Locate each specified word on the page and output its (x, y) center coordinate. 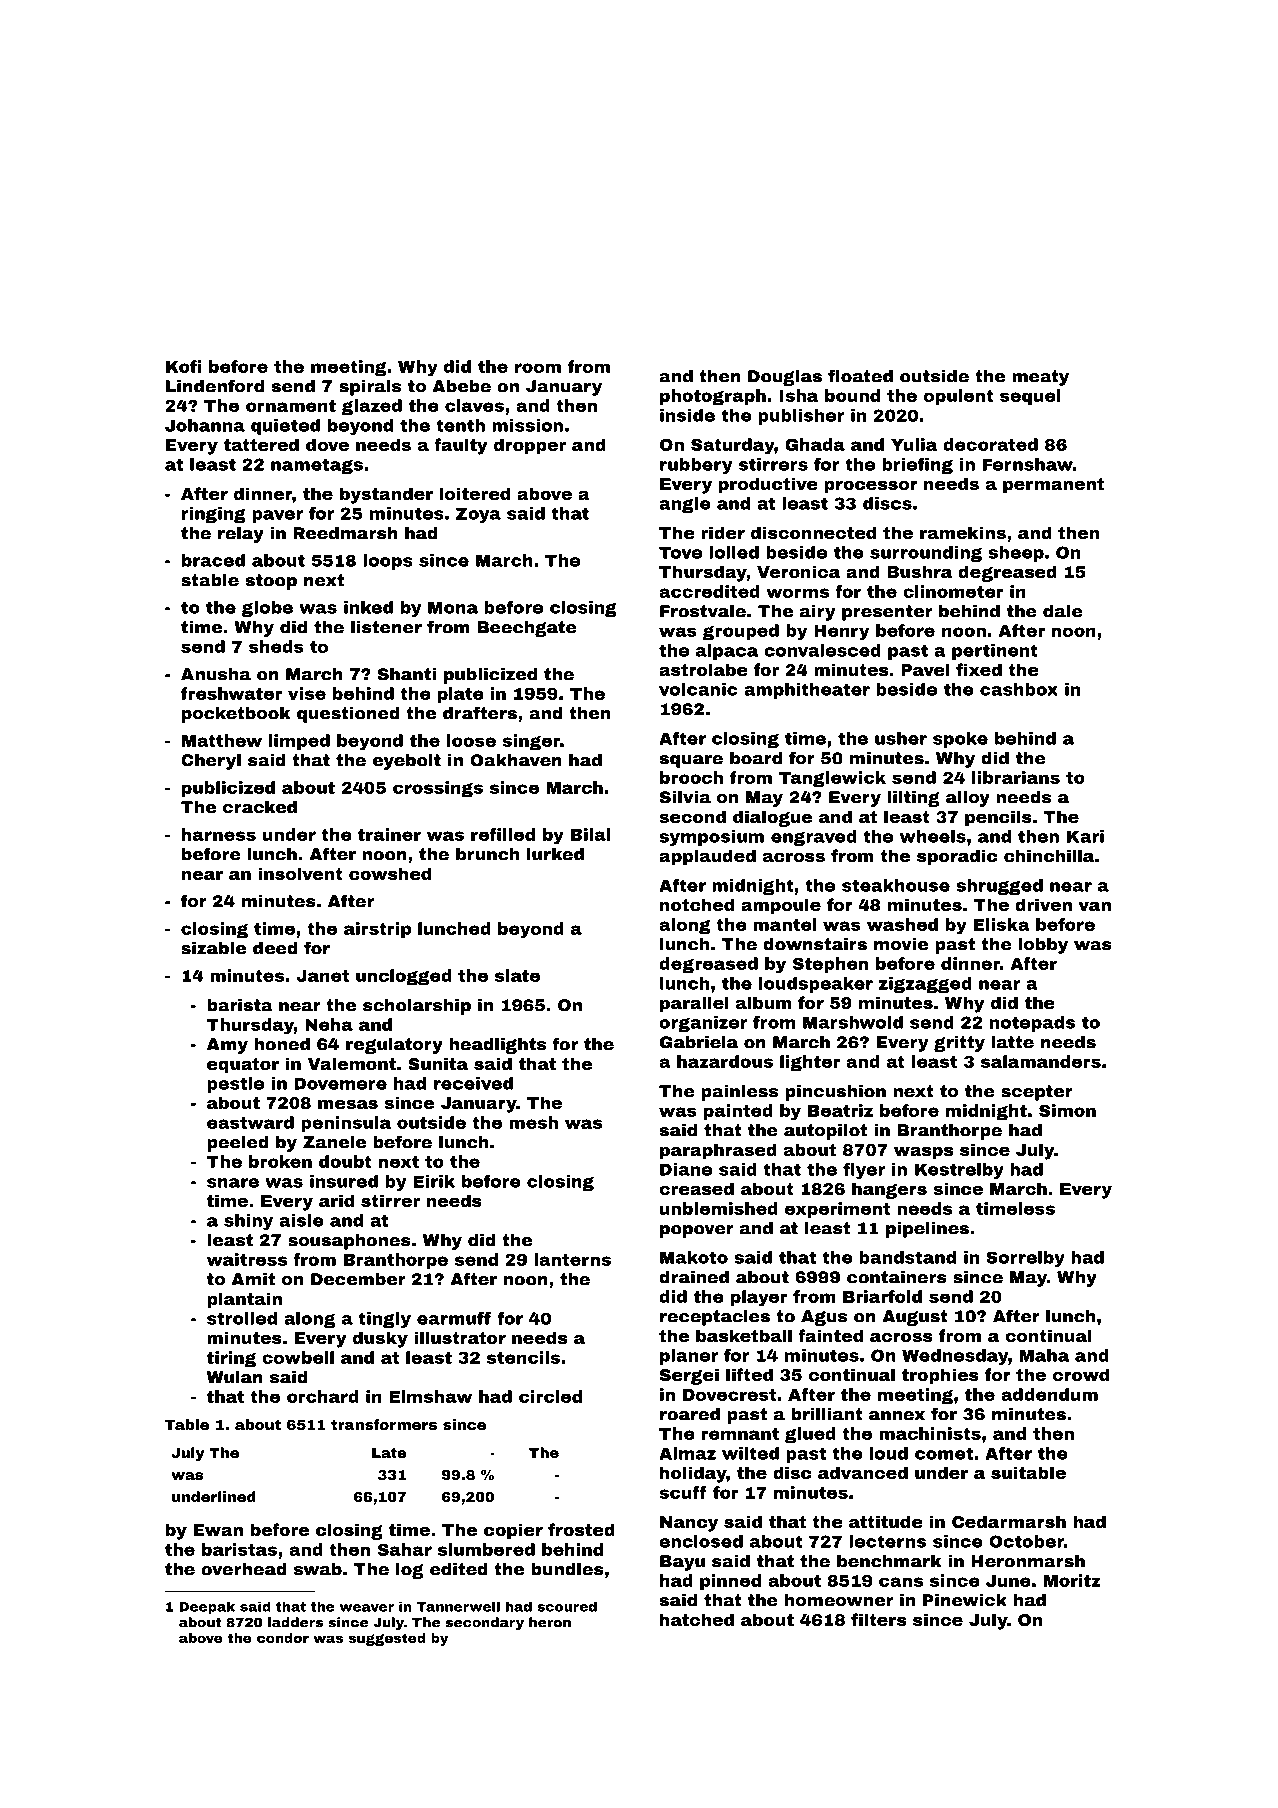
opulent (959, 397)
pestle (235, 1085)
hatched (697, 1619)
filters (879, 1619)
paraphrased (718, 1151)
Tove (680, 552)
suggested (387, 1639)
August (915, 1318)
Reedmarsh (345, 533)
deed (275, 948)
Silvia (685, 797)
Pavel (925, 669)
